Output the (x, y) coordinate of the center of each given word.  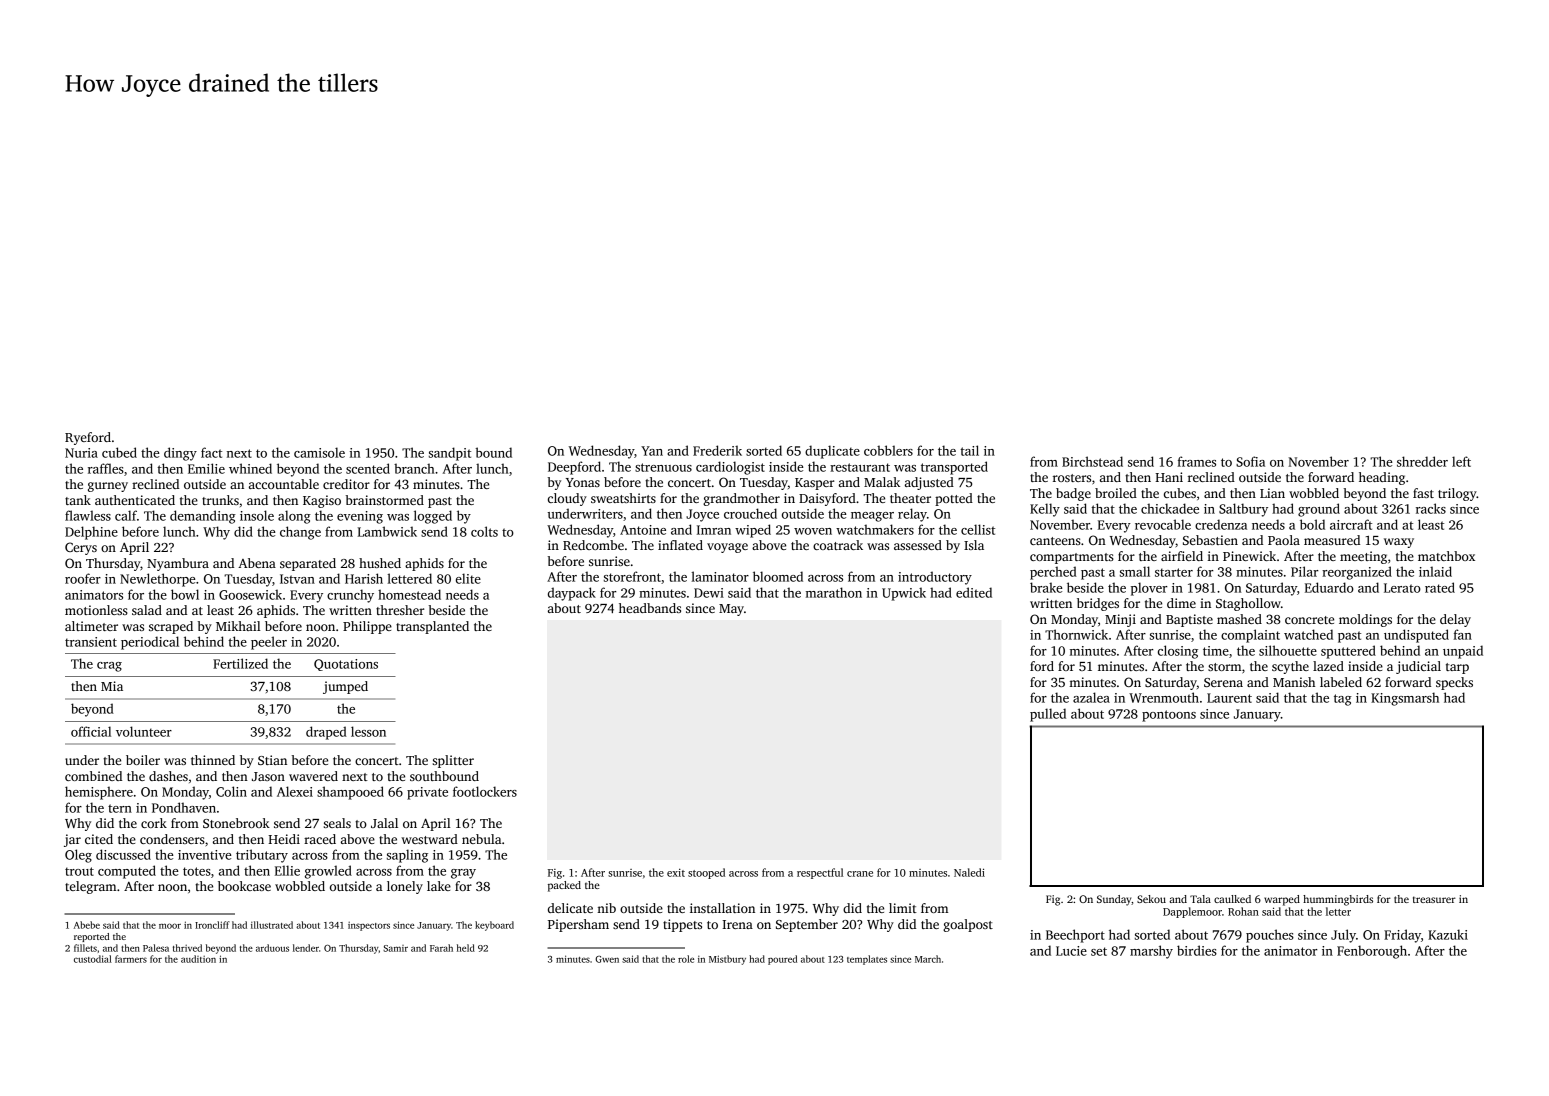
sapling (407, 856)
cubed (119, 452)
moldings (1365, 620)
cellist (978, 529)
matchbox (1446, 556)
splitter (453, 761)
